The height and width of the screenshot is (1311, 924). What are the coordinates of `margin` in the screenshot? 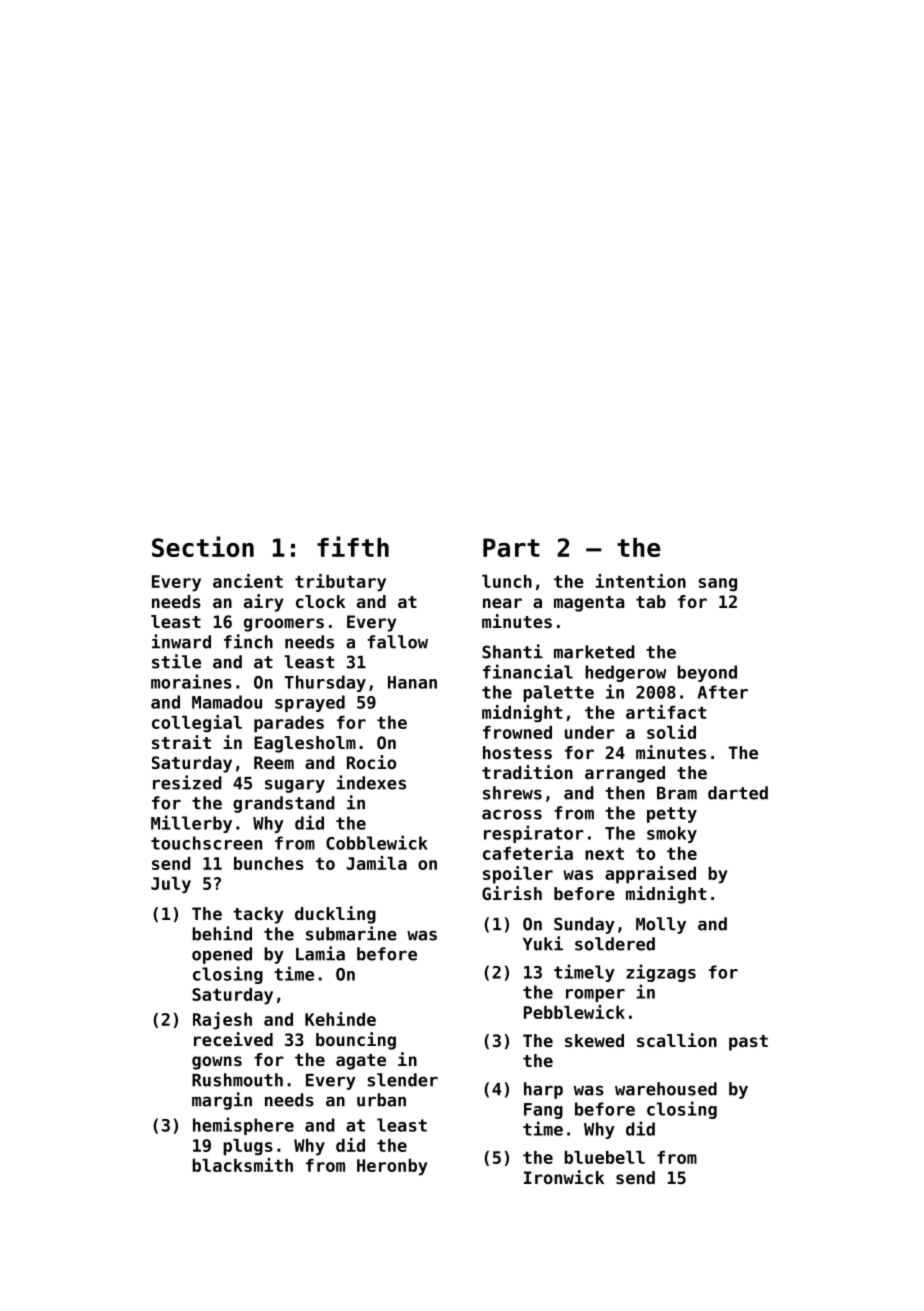 It's located at (222, 1101).
